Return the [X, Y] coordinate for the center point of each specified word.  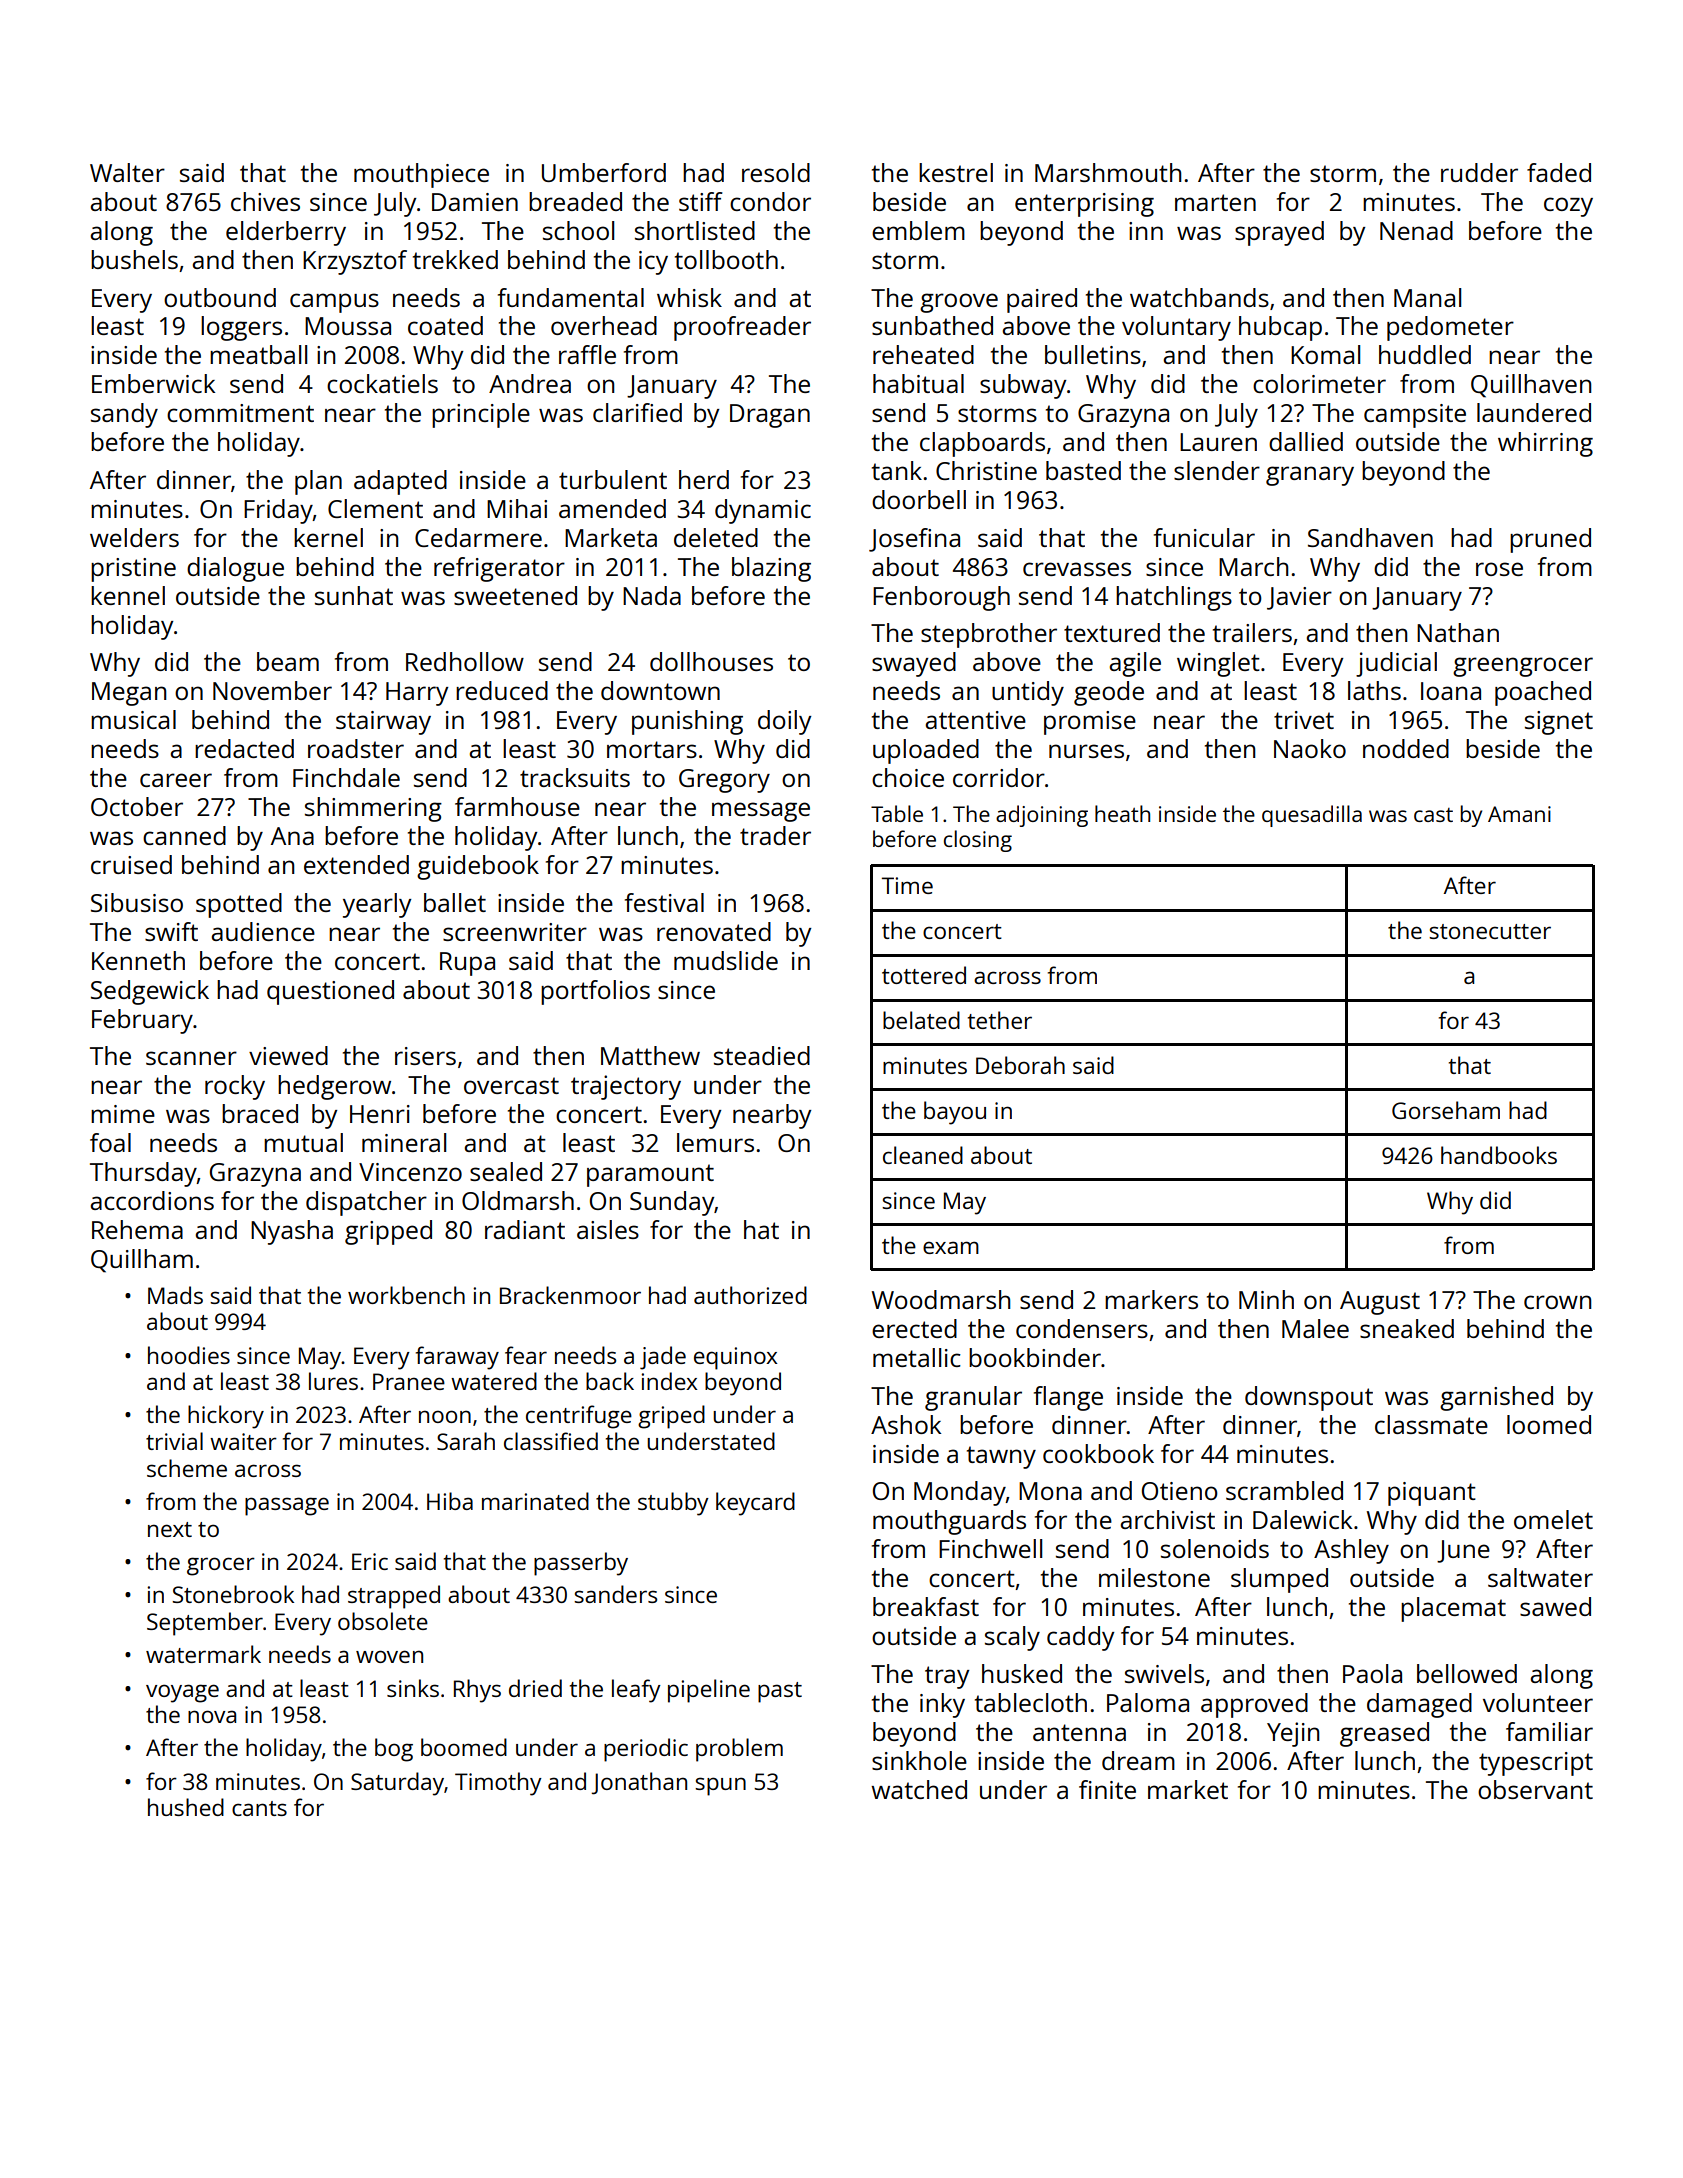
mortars [652, 749]
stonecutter [1490, 931]
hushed [186, 1807]
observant [1535, 1789]
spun [720, 1786]
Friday [278, 511]
